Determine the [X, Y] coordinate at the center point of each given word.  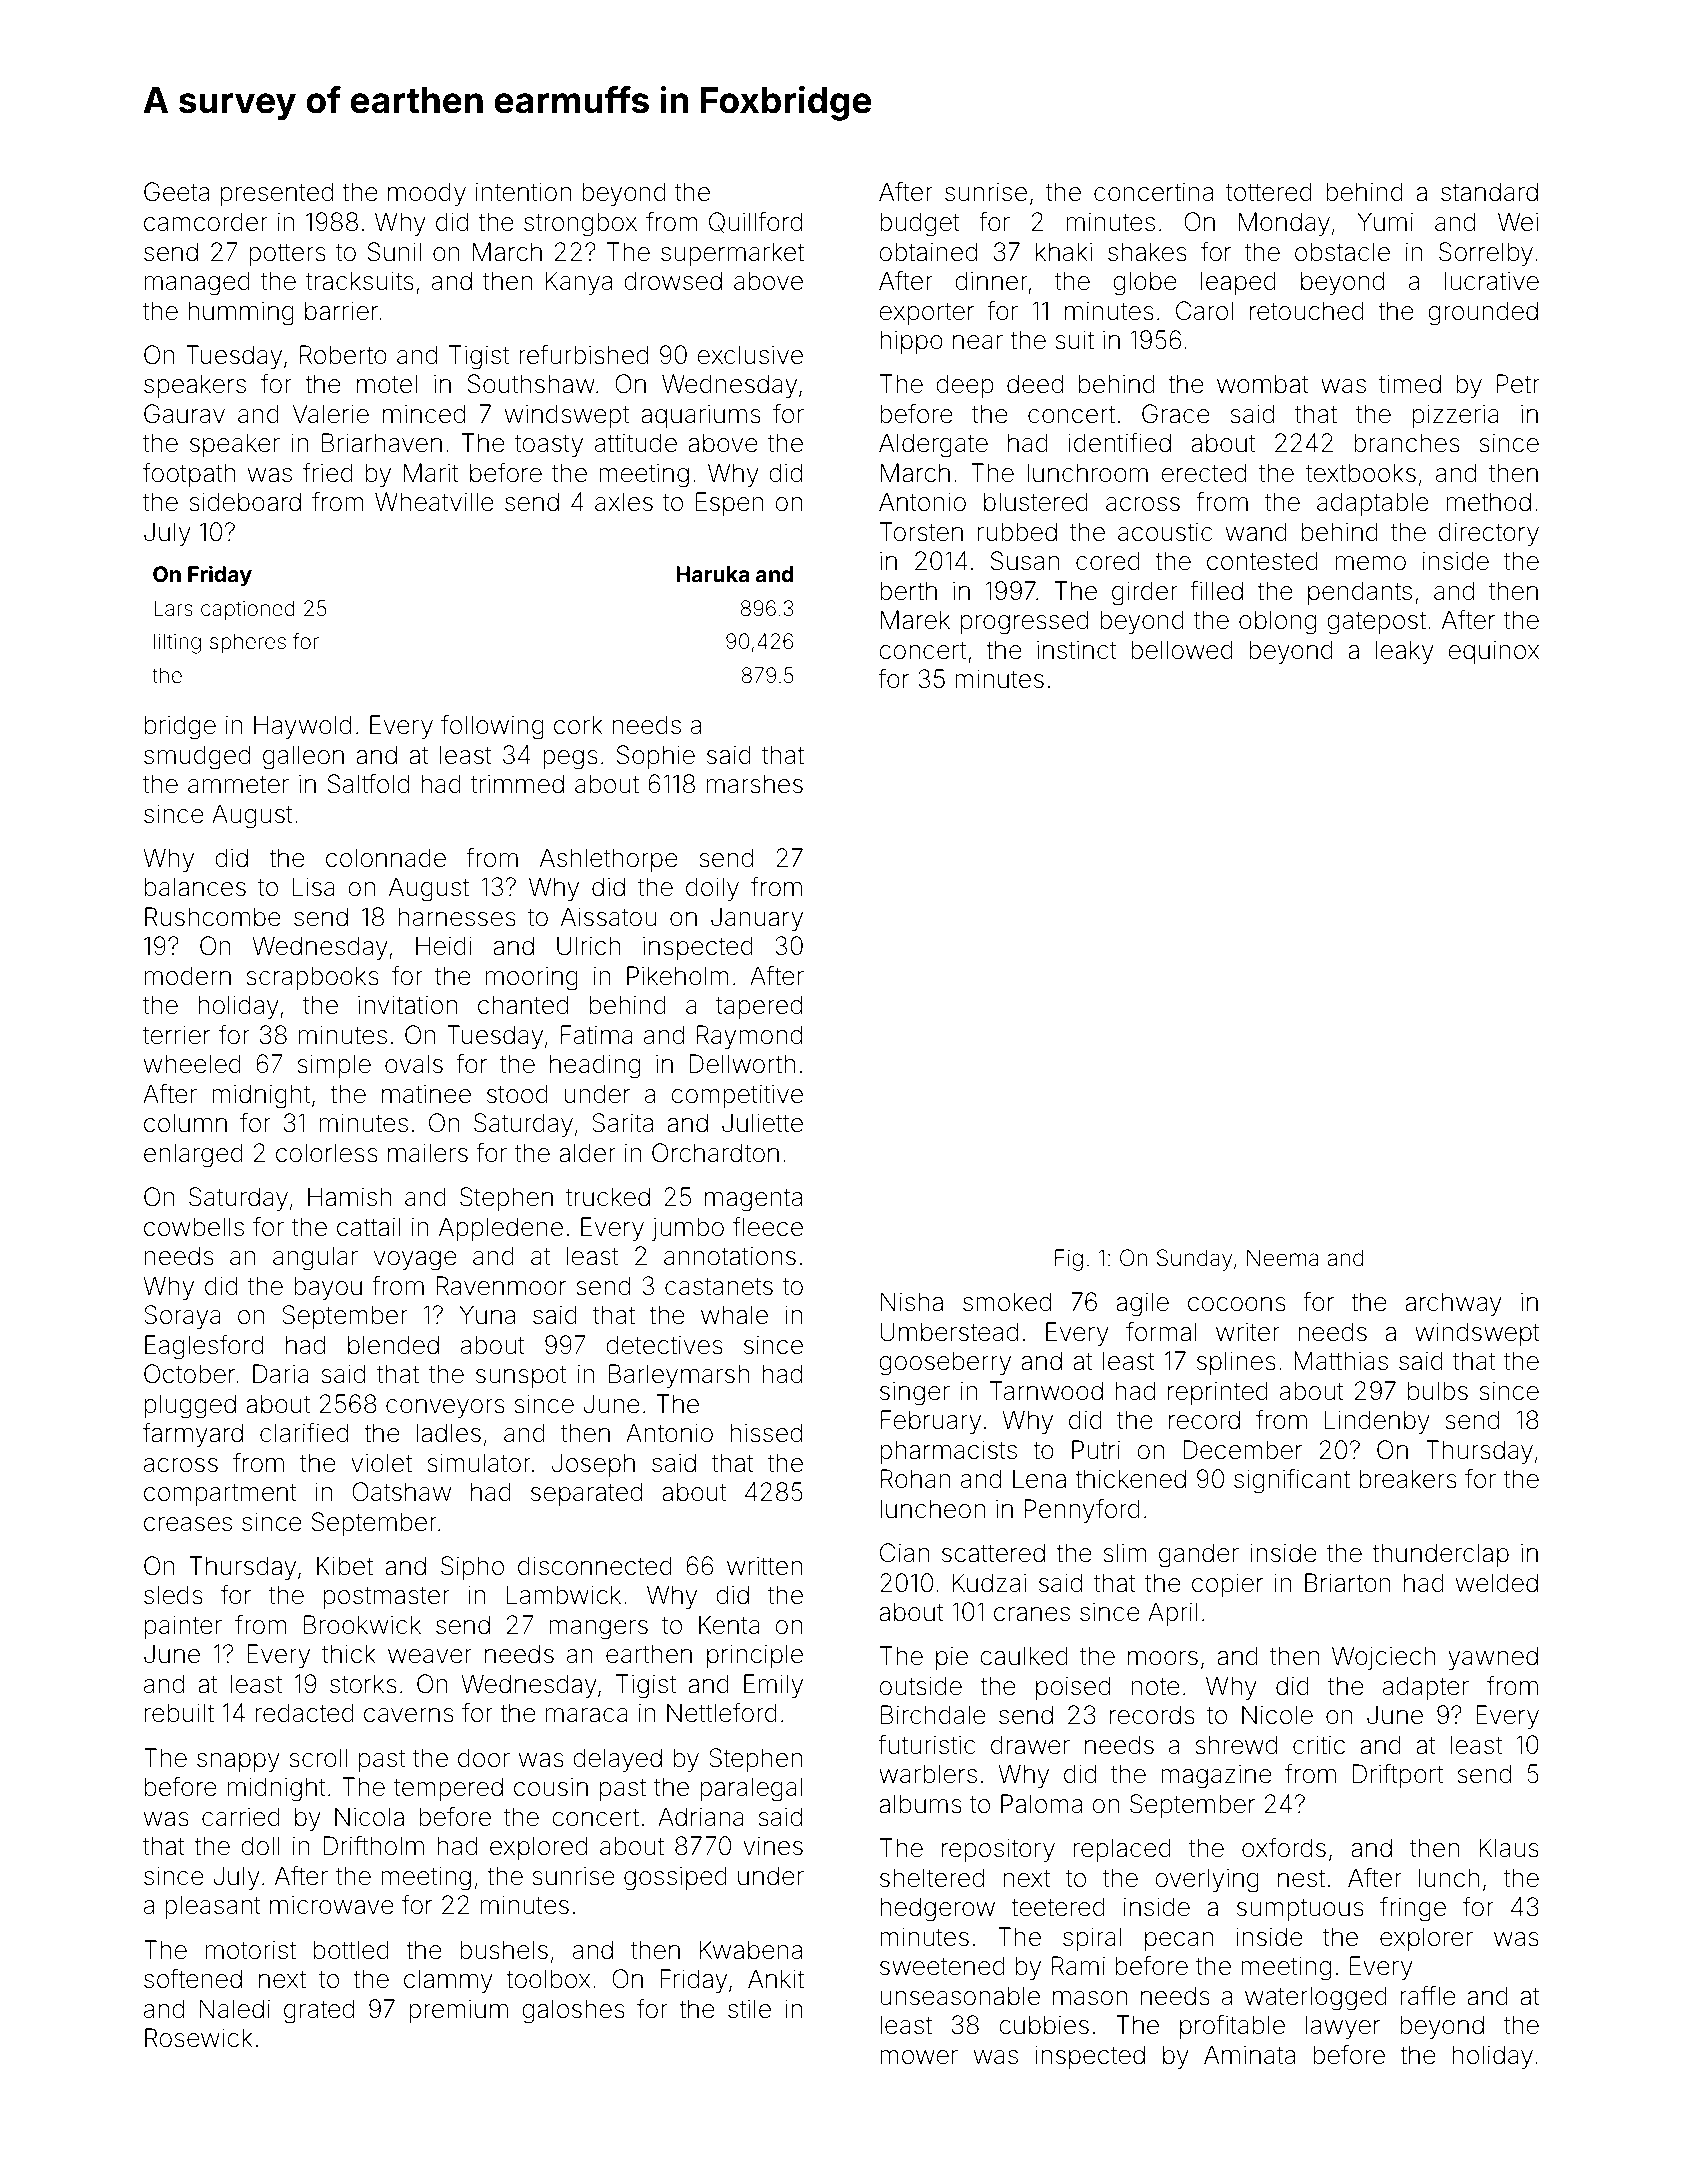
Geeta [176, 192]
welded [1497, 1583]
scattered [993, 1553]
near [978, 342]
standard [1489, 192]
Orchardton [715, 1153]
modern [188, 976]
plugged [190, 1406]
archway [1453, 1304]
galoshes [574, 2011]
